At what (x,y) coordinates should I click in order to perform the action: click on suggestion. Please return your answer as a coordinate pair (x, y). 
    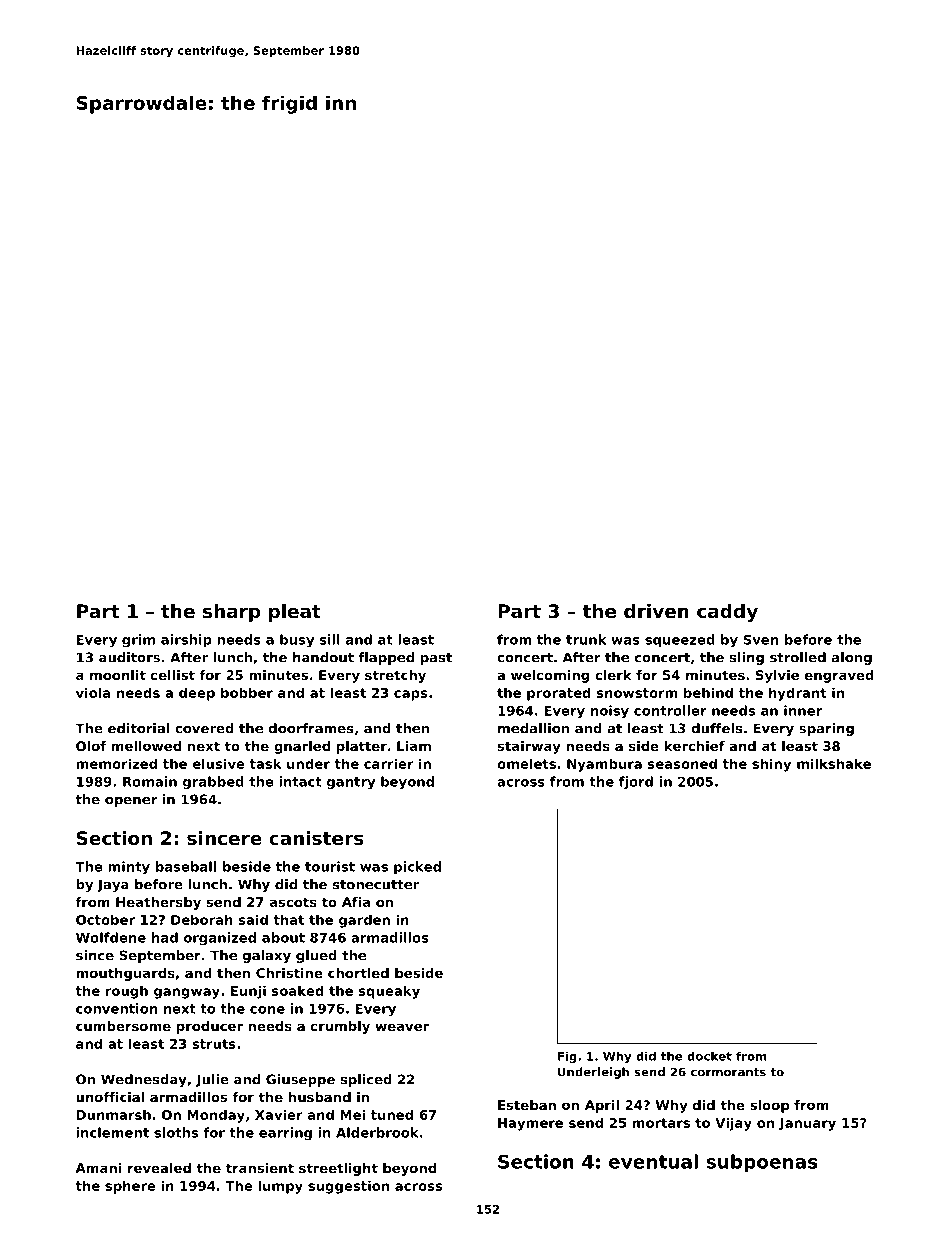
    Looking at the image, I should click on (348, 1187).
